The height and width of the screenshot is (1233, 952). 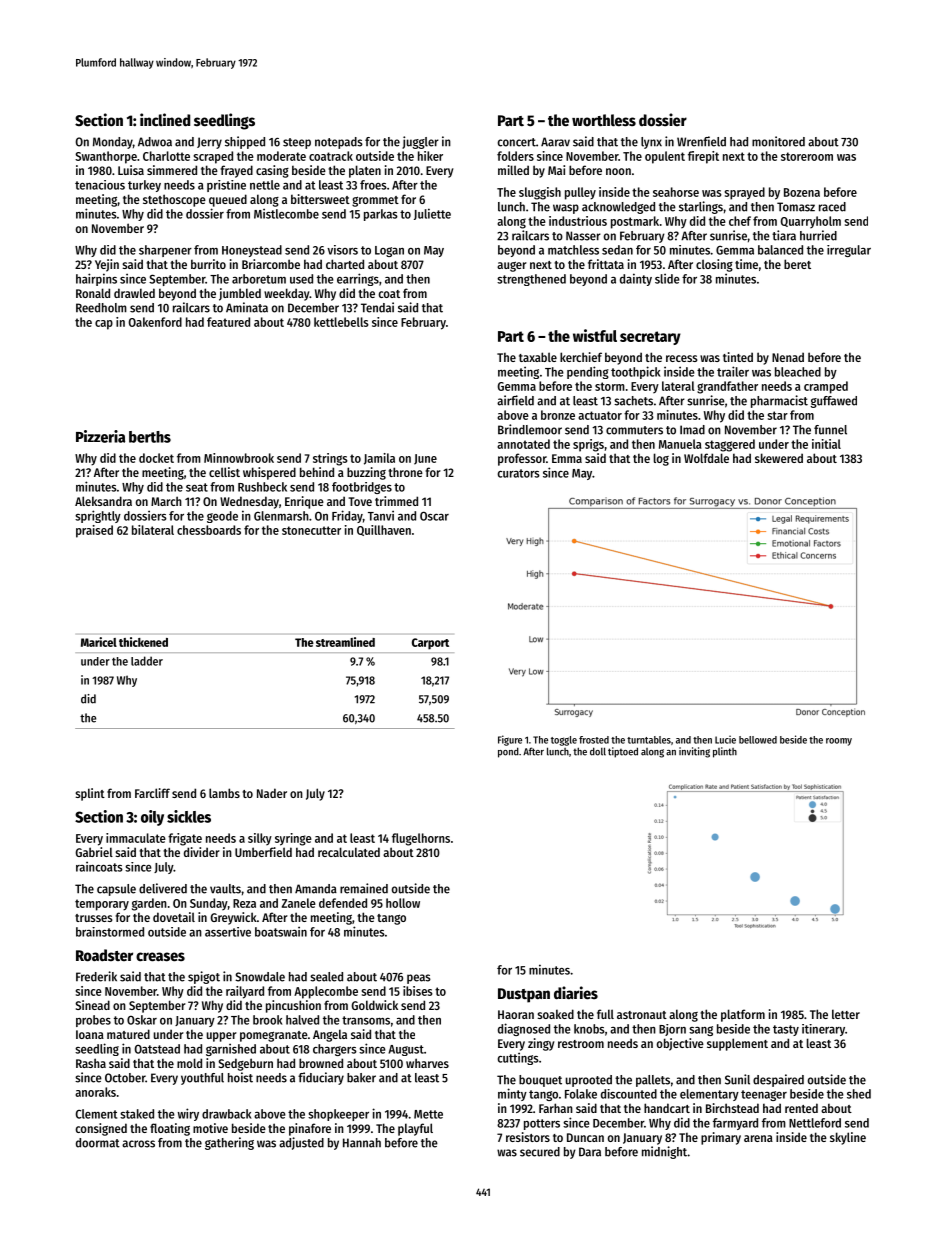 What do you see at coordinates (96, 976) in the screenshot?
I see `Frederik` at bounding box center [96, 976].
